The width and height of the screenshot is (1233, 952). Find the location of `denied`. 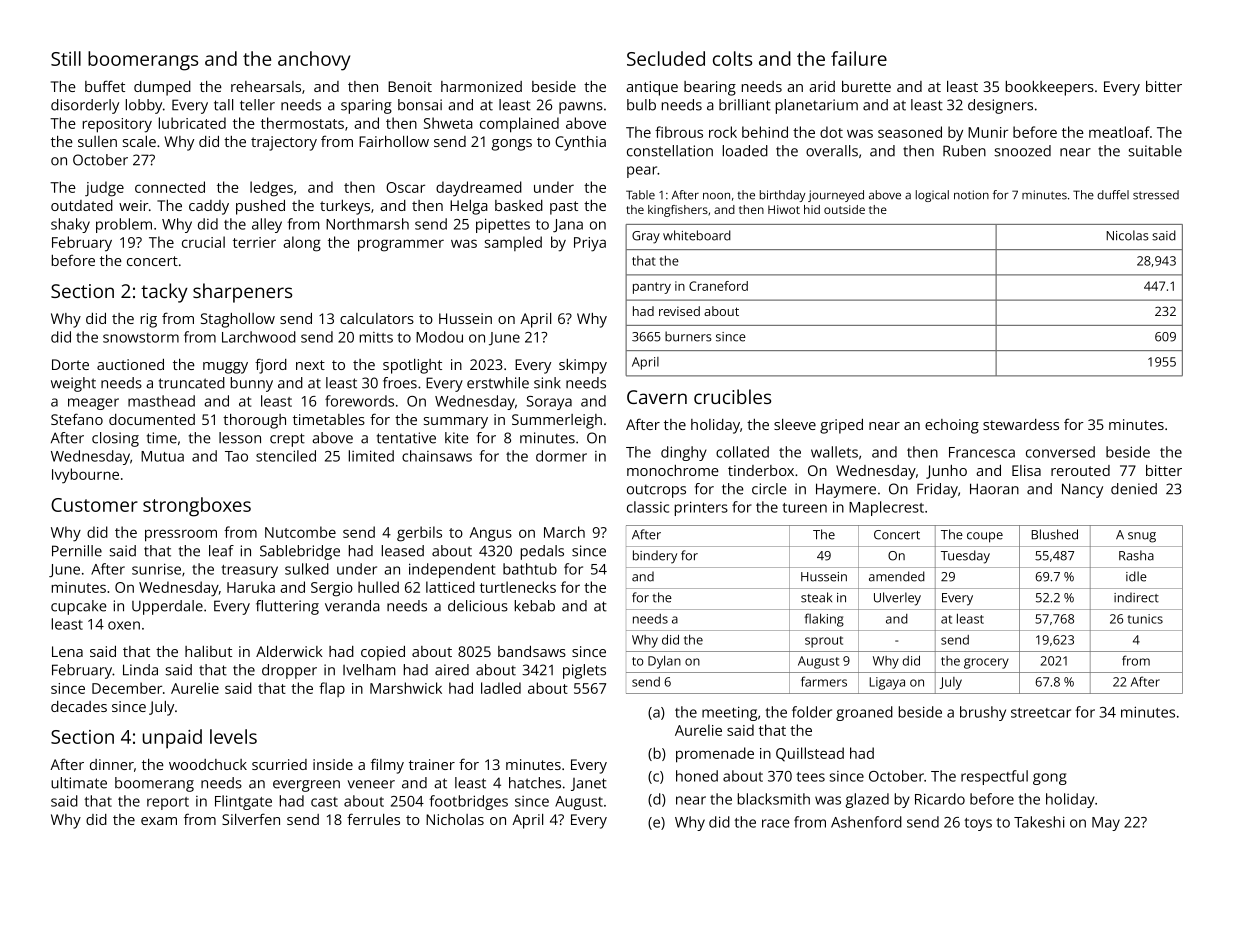

denied is located at coordinates (1134, 489).
